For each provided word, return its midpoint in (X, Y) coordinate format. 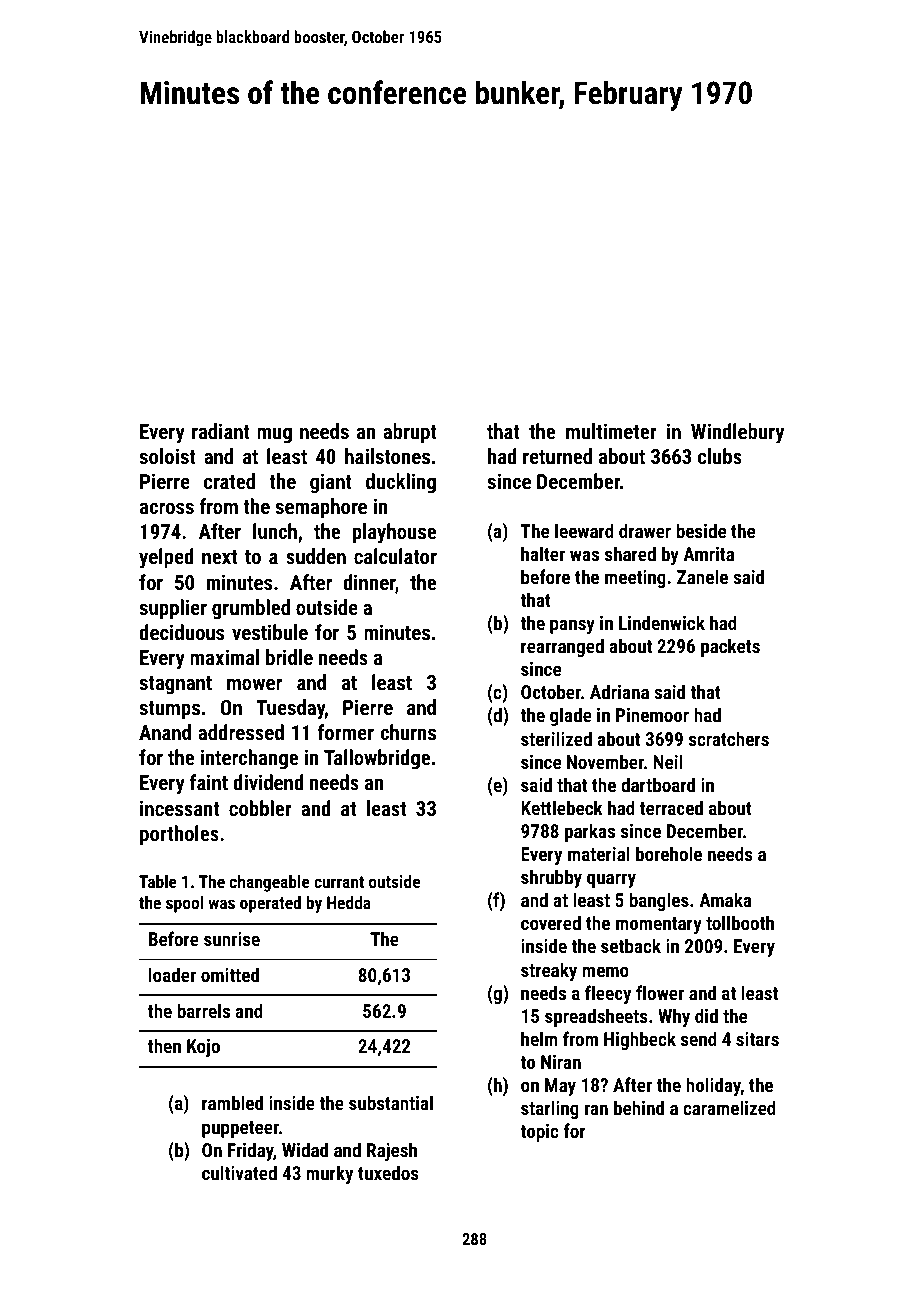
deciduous (181, 632)
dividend (268, 782)
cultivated (239, 1172)
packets (730, 647)
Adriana (619, 691)
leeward (584, 530)
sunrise (232, 939)
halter (543, 553)
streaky (549, 971)
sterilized (556, 738)
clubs (720, 456)
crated (229, 481)
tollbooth (740, 922)
